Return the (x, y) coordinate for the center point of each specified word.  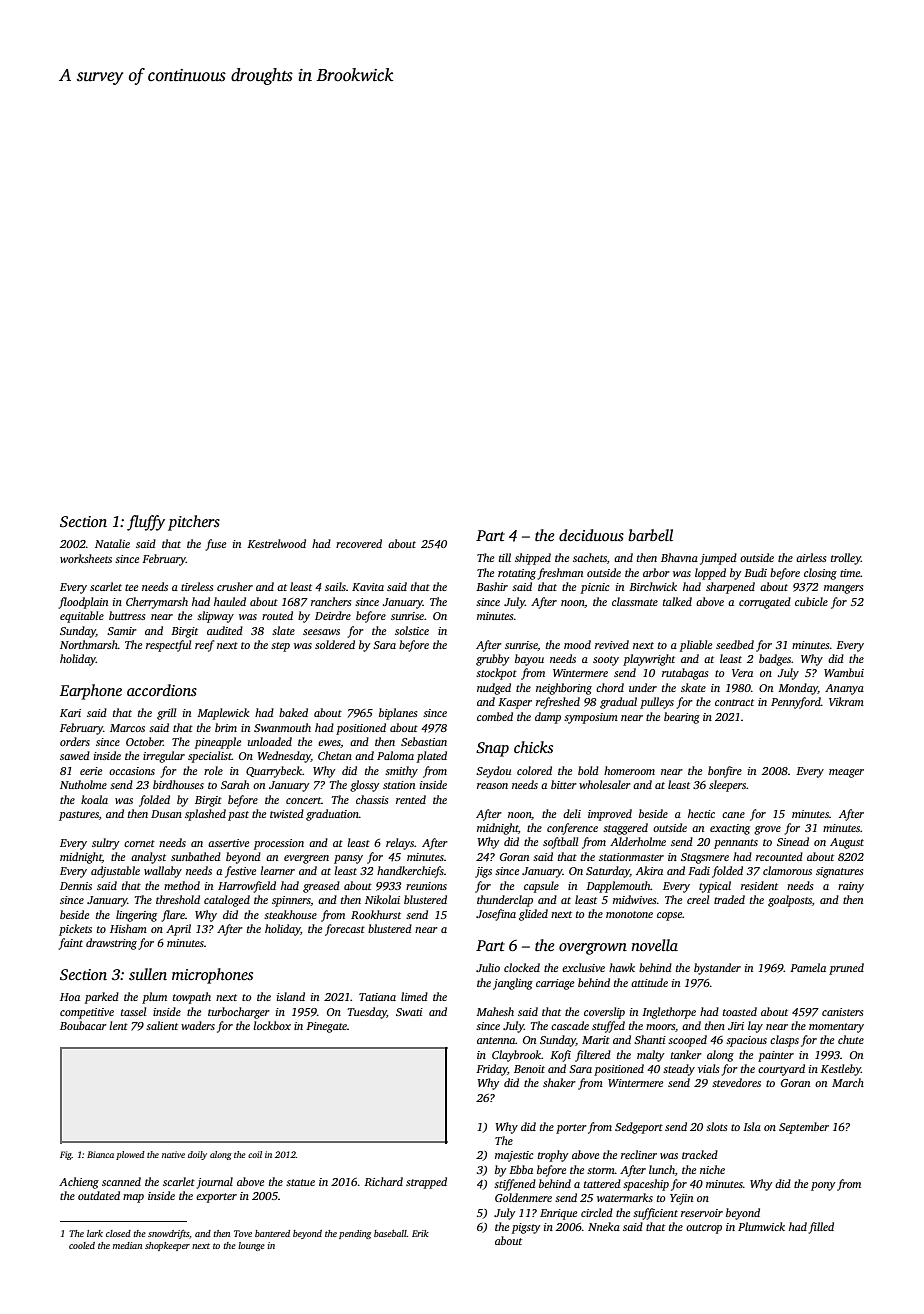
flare (173, 916)
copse (670, 916)
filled (821, 1228)
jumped (718, 559)
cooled (82, 1245)
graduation (332, 815)
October (144, 741)
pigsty (526, 1228)
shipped (533, 559)
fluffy (146, 523)
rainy (851, 887)
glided (533, 915)
